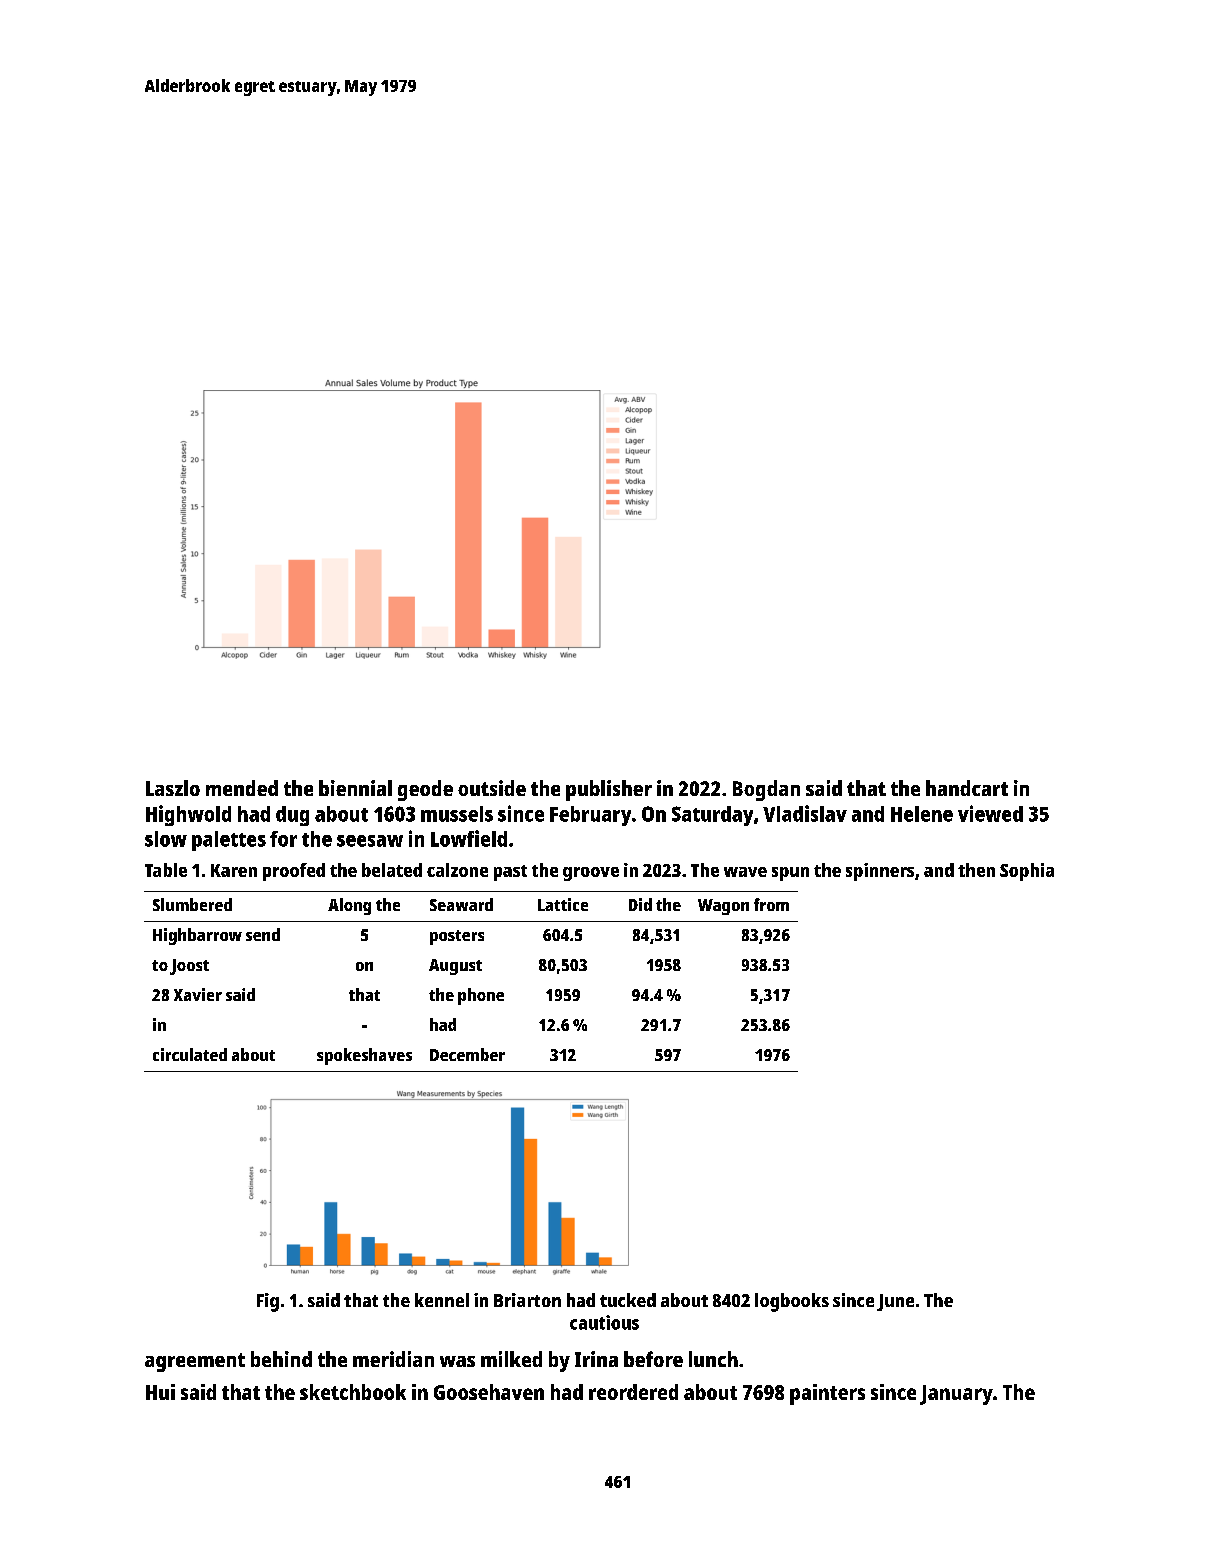  What do you see at coordinates (355, 788) in the screenshot?
I see `biennial` at bounding box center [355, 788].
